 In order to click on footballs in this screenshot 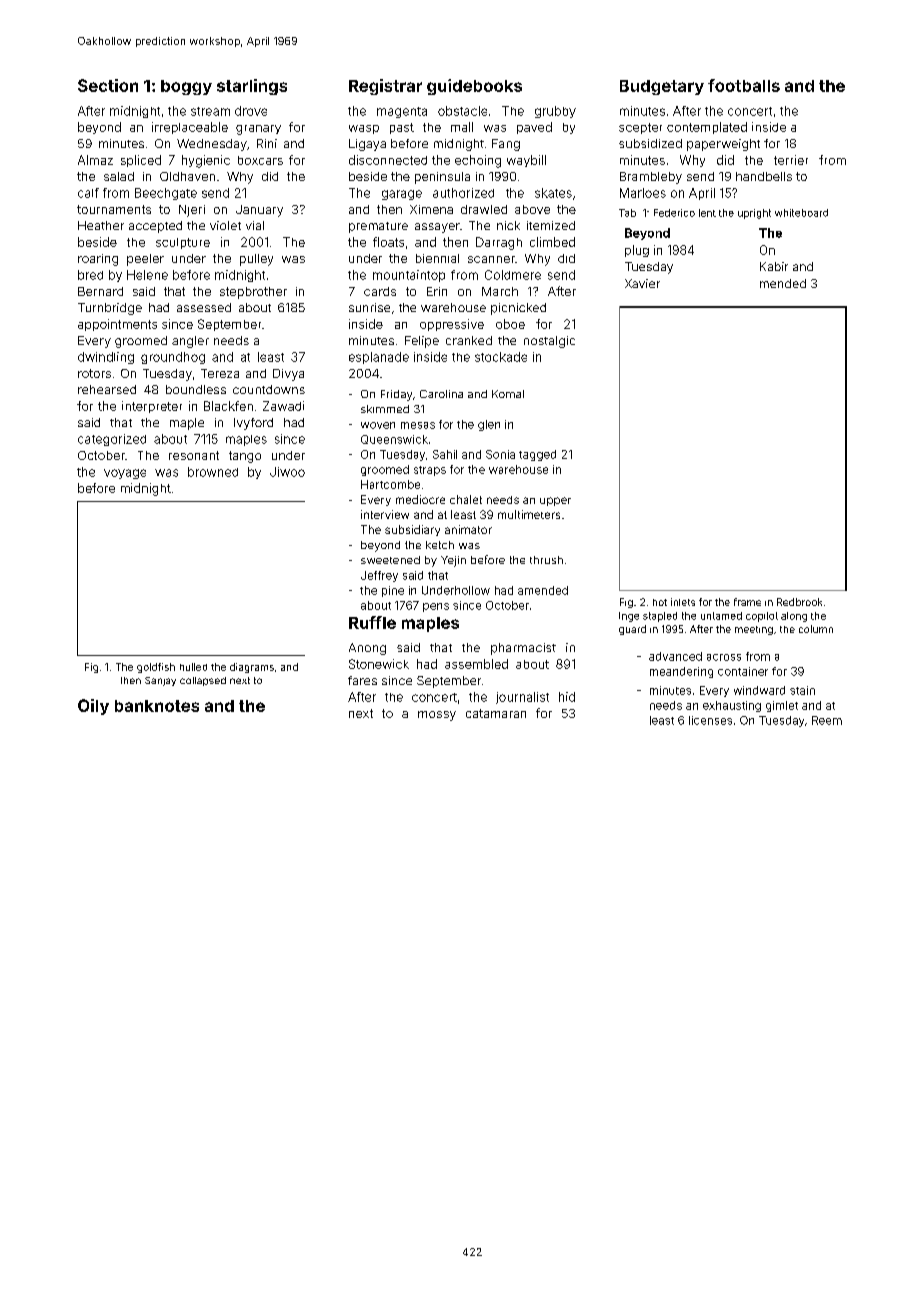, I will do `click(744, 85)`.
